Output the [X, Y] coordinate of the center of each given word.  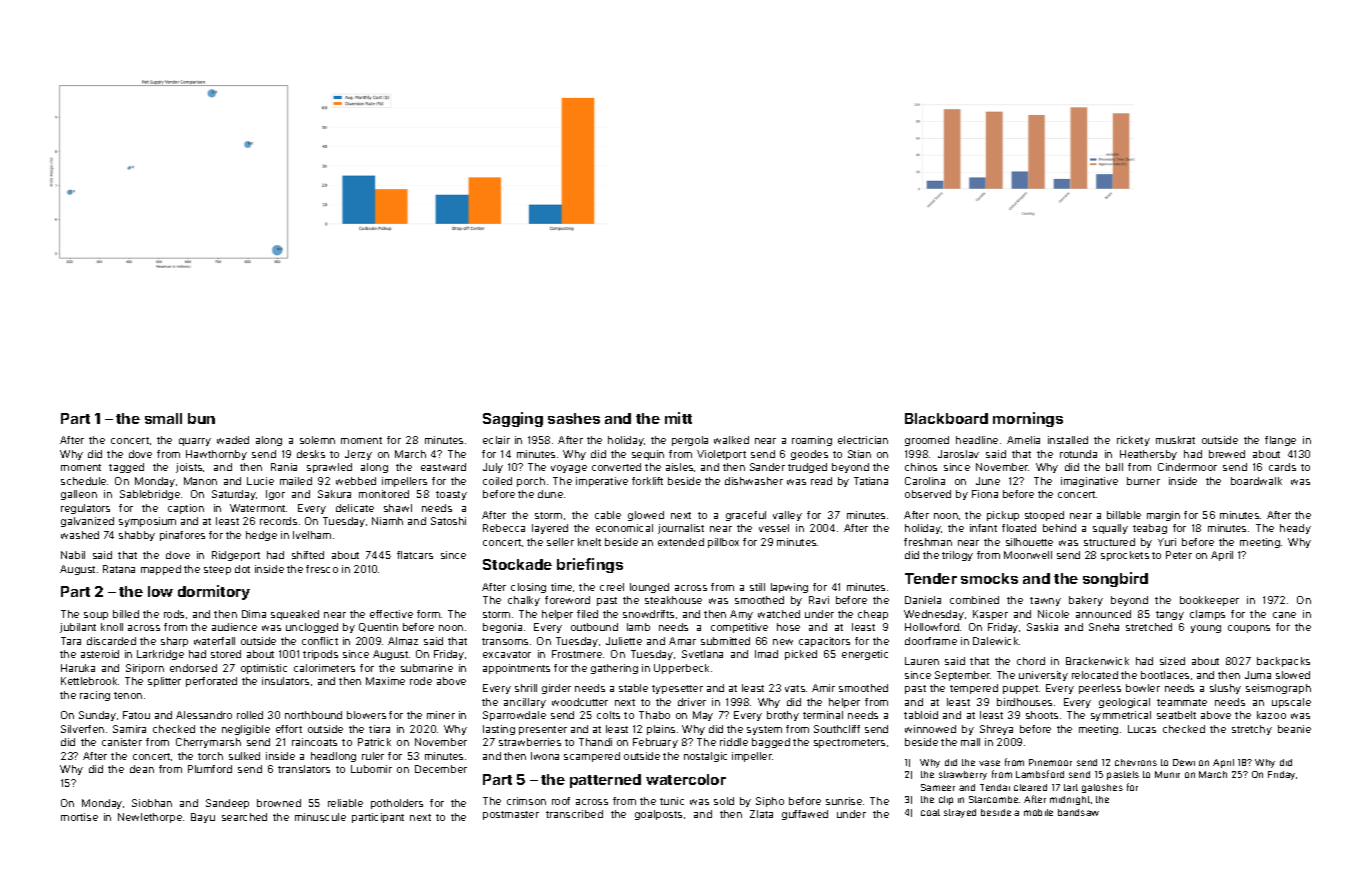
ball [1114, 467]
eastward [443, 467]
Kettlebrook [89, 681]
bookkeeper [1209, 601]
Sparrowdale [514, 716]
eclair [496, 440]
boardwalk [1256, 481]
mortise [79, 817]
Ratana [119, 569]
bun [201, 418]
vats [795, 688]
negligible [246, 730]
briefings [590, 565]
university [1043, 676]
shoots [1042, 715]
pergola [690, 441]
